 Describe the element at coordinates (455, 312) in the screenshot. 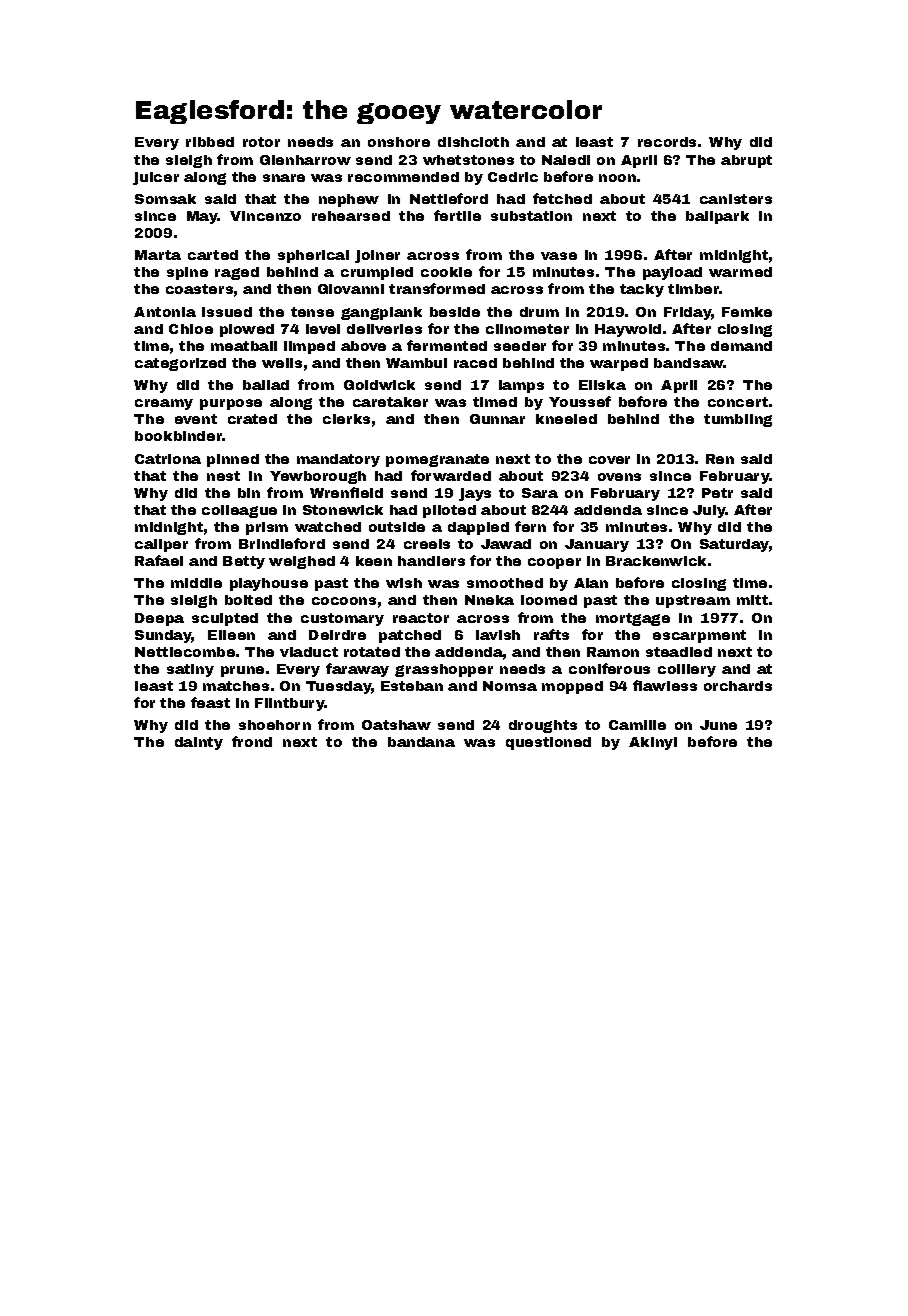

I see `beside` at that location.
